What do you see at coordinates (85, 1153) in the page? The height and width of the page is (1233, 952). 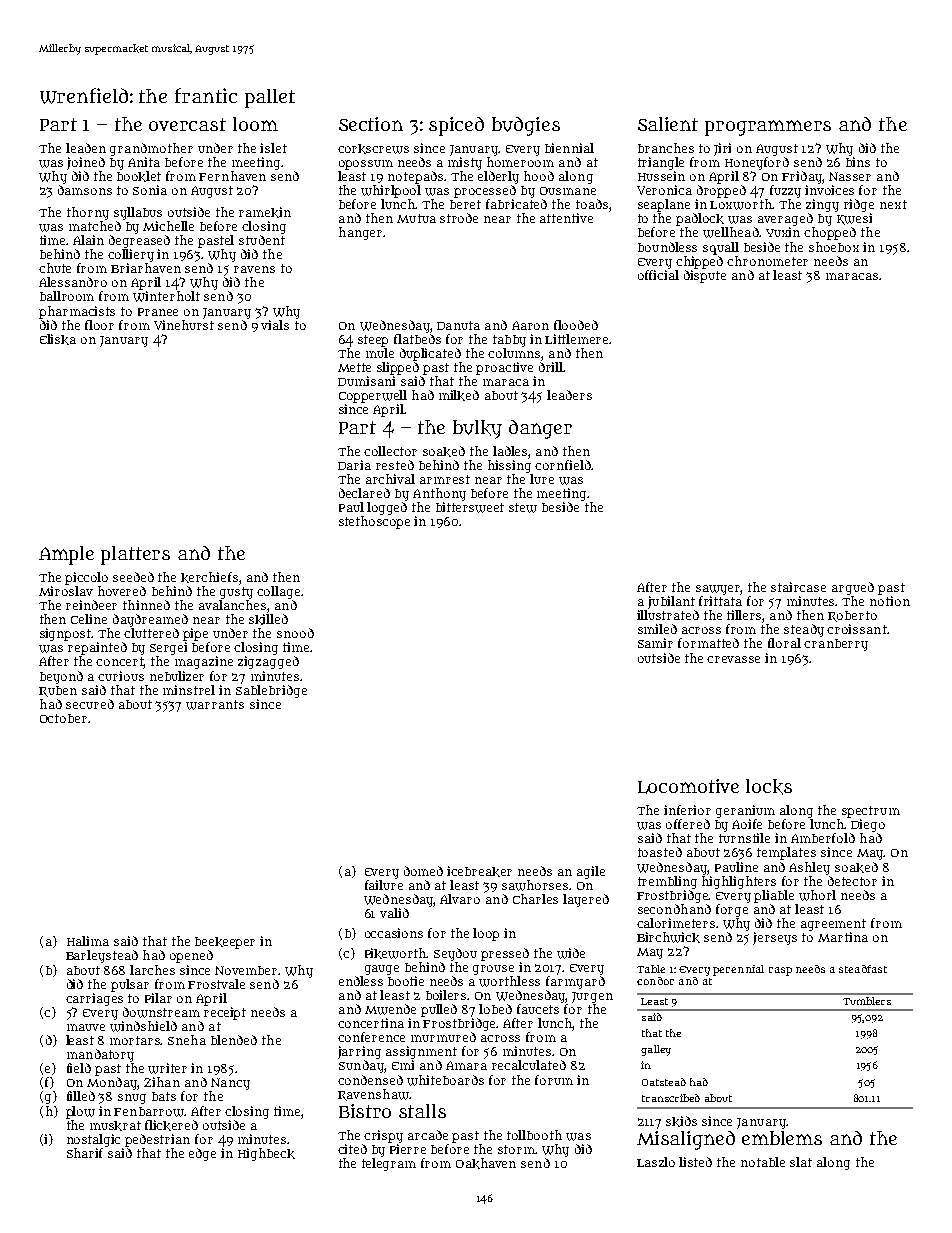 I see `Sharif` at bounding box center [85, 1153].
